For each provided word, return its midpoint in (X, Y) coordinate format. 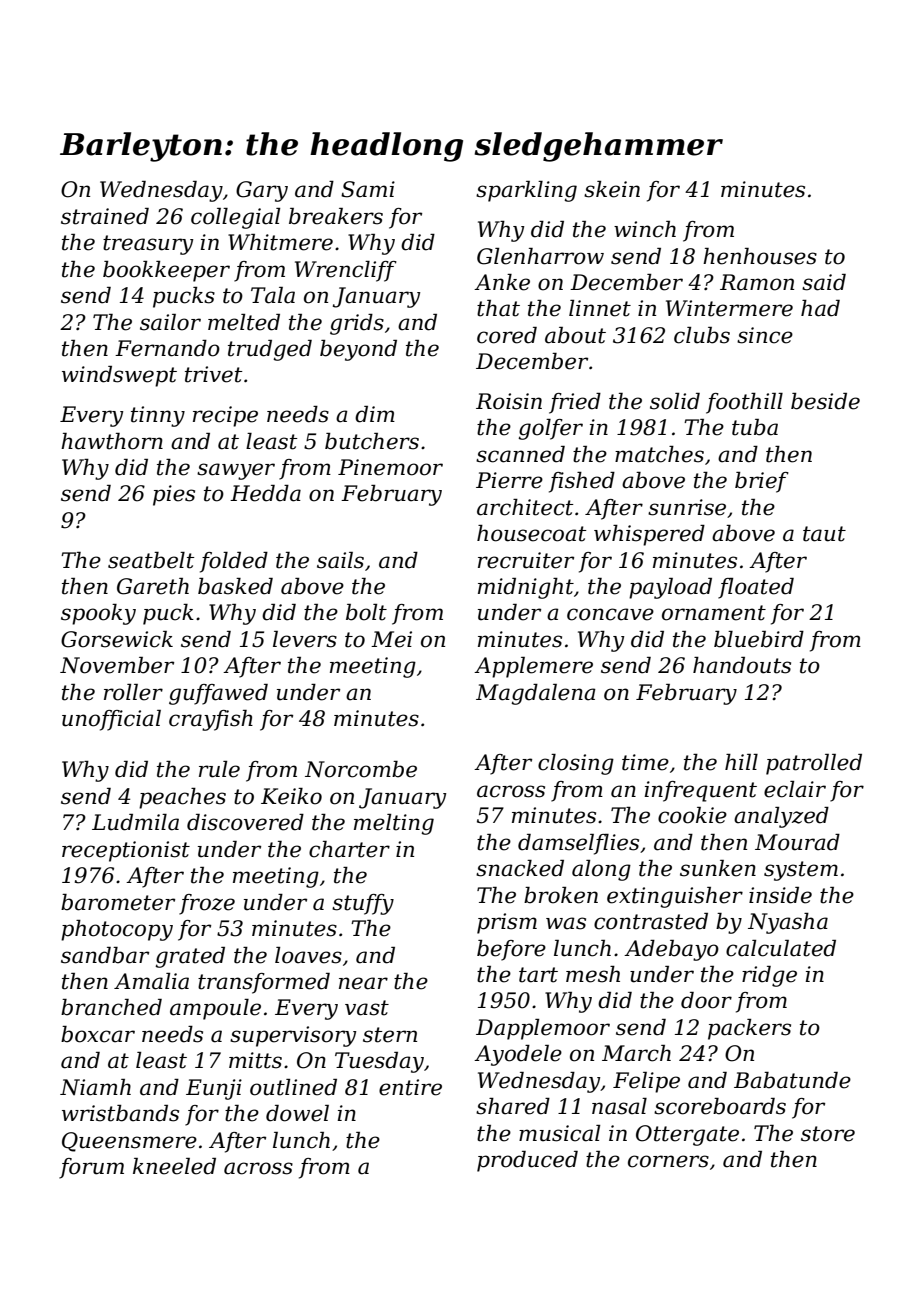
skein (612, 189)
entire (410, 1087)
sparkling (526, 191)
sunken (718, 868)
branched (111, 1007)
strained (105, 216)
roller (133, 692)
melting (394, 824)
